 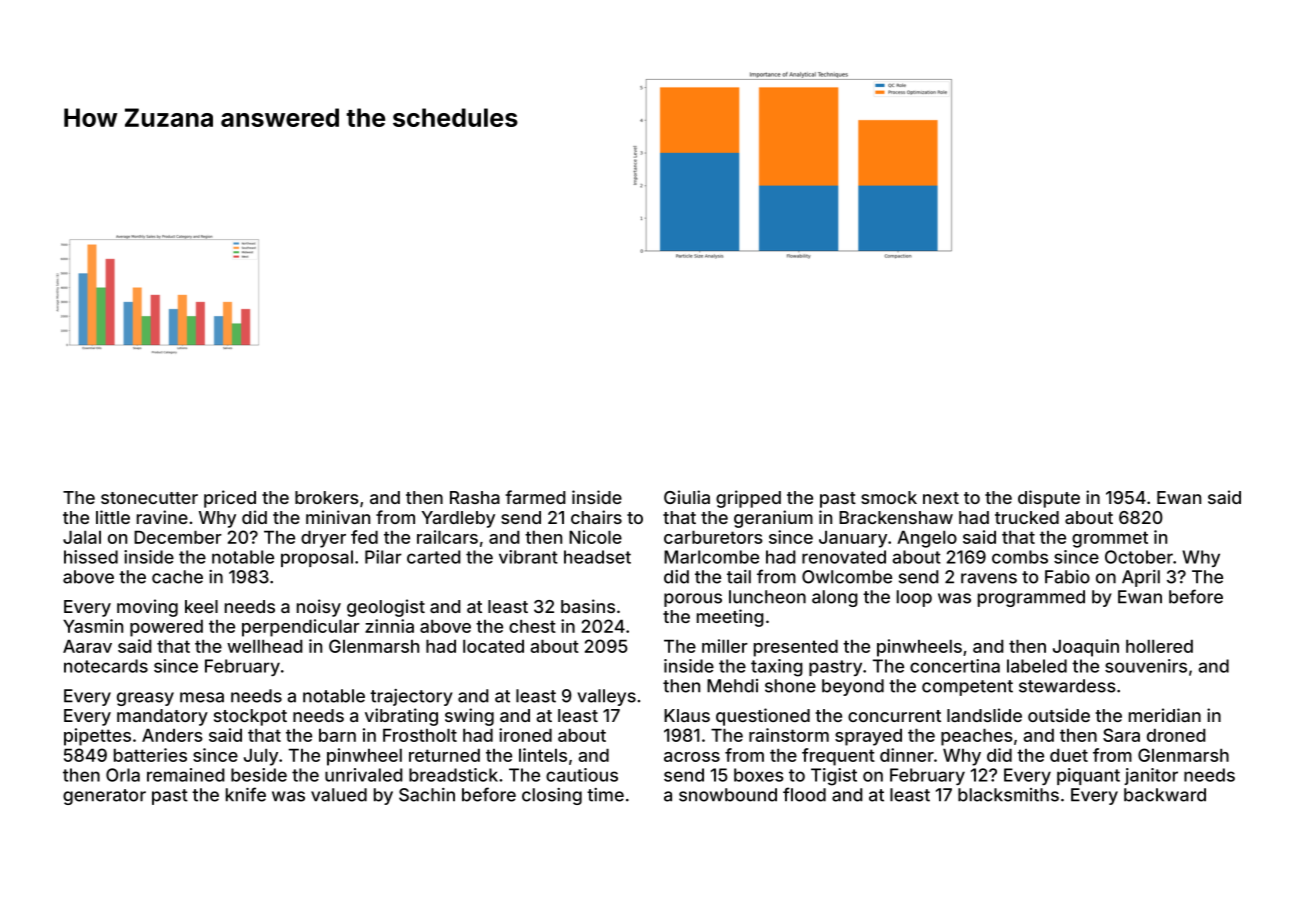 I want to click on dinner, so click(x=907, y=755).
